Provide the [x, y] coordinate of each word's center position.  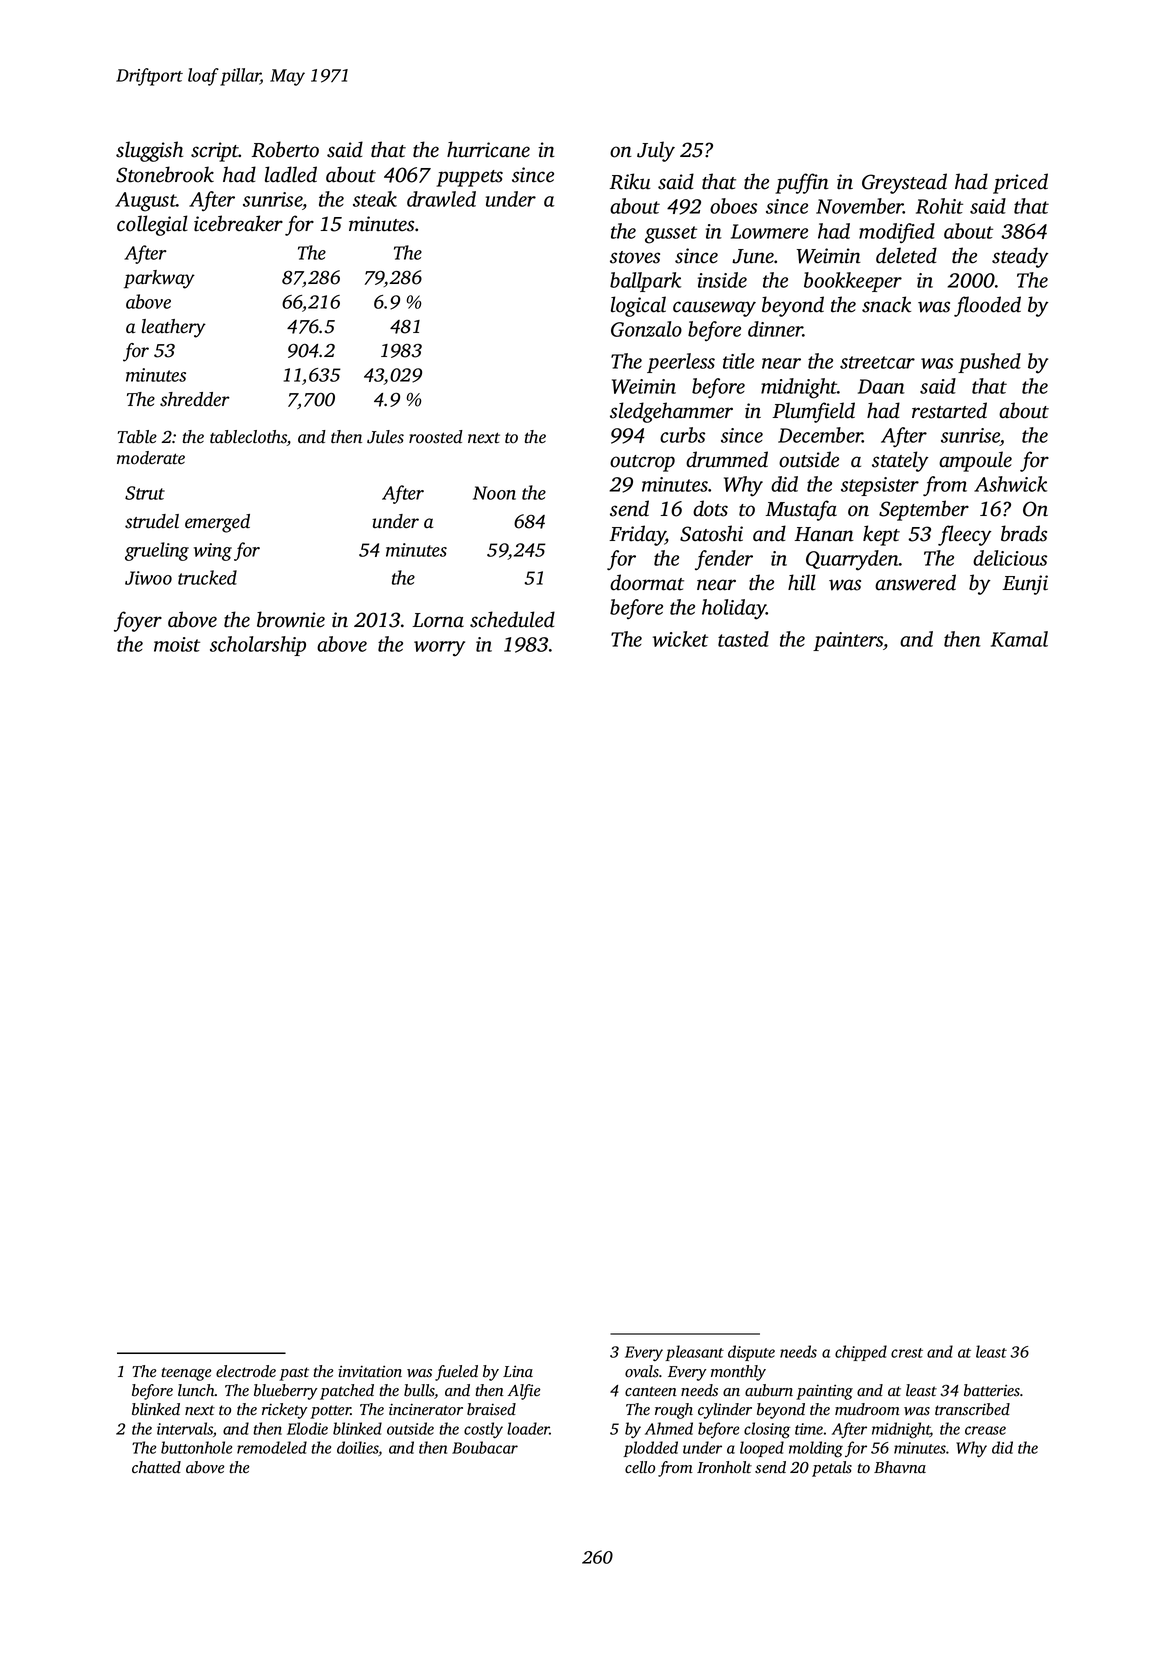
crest [907, 1353]
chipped [861, 1353]
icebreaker [238, 223]
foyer [138, 621]
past [294, 1374]
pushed [989, 363]
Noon [494, 493]
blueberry [286, 1392]
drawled [441, 199]
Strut [145, 493]
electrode [246, 1371]
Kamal [1019, 639]
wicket [680, 639]
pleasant [694, 1353]
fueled [456, 1373]
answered [915, 582]
